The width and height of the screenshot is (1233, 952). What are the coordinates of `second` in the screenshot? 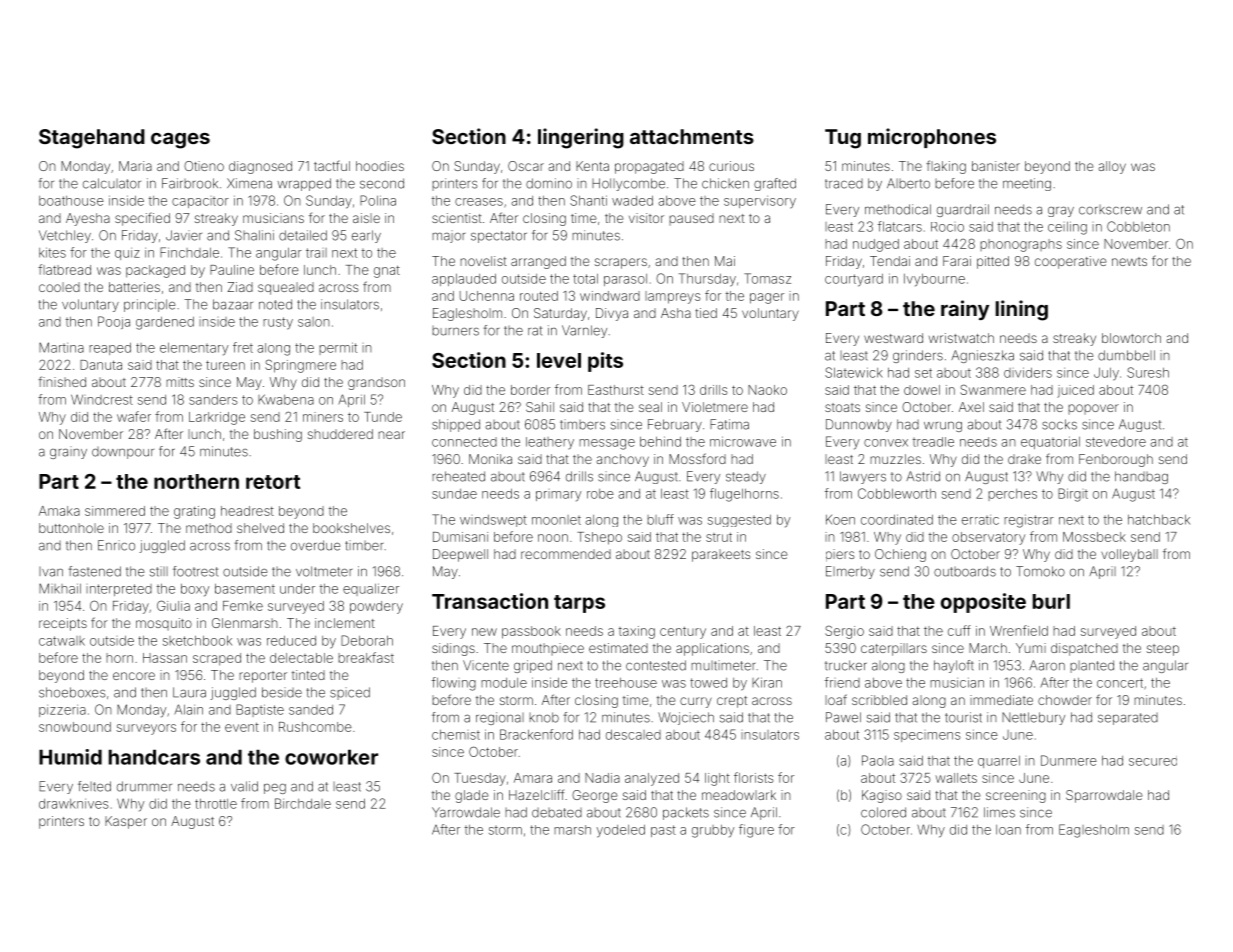 It's located at (382, 183).
